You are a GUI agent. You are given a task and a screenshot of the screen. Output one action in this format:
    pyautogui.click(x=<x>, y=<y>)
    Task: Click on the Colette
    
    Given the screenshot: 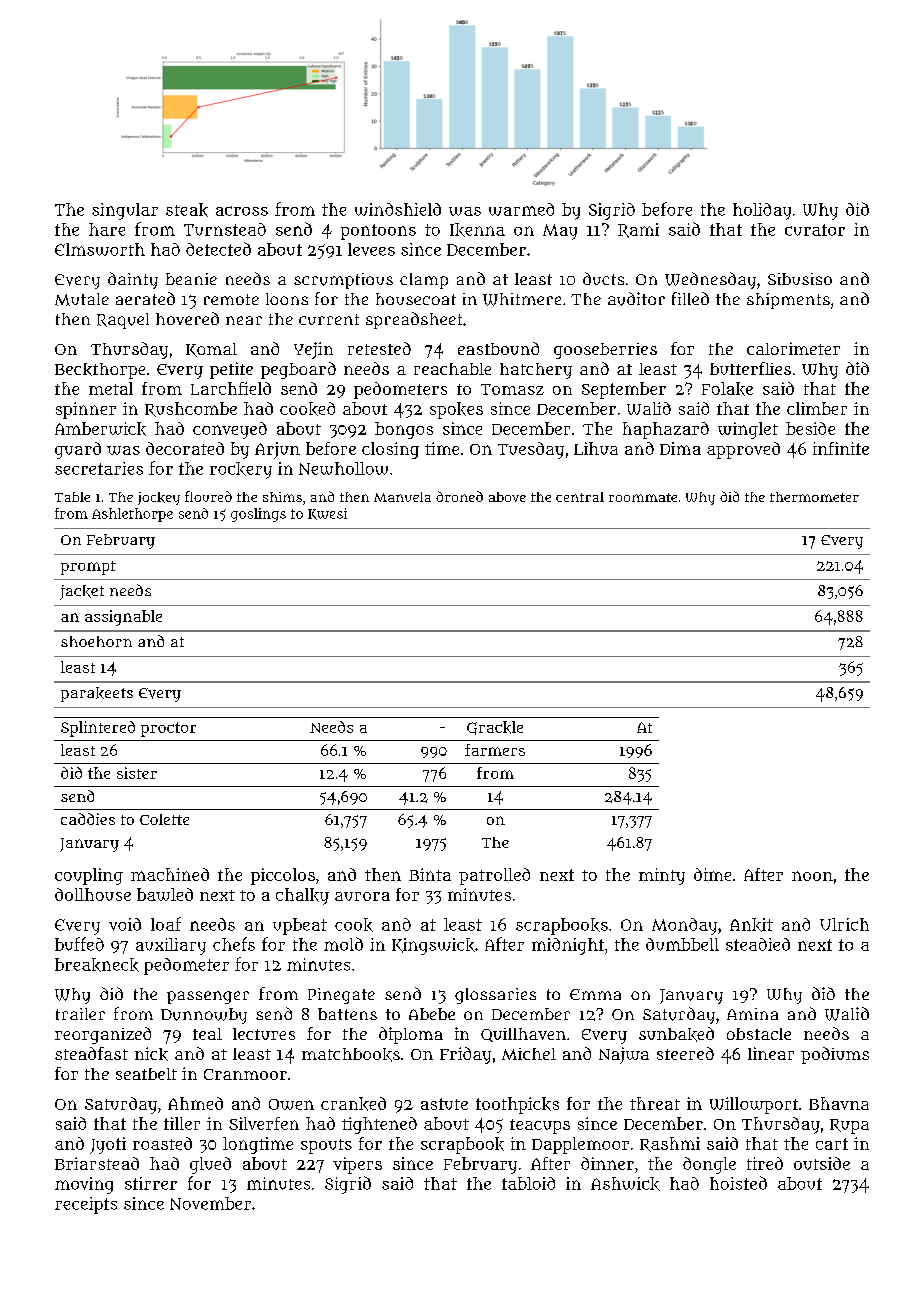 What is the action you would take?
    pyautogui.click(x=164, y=819)
